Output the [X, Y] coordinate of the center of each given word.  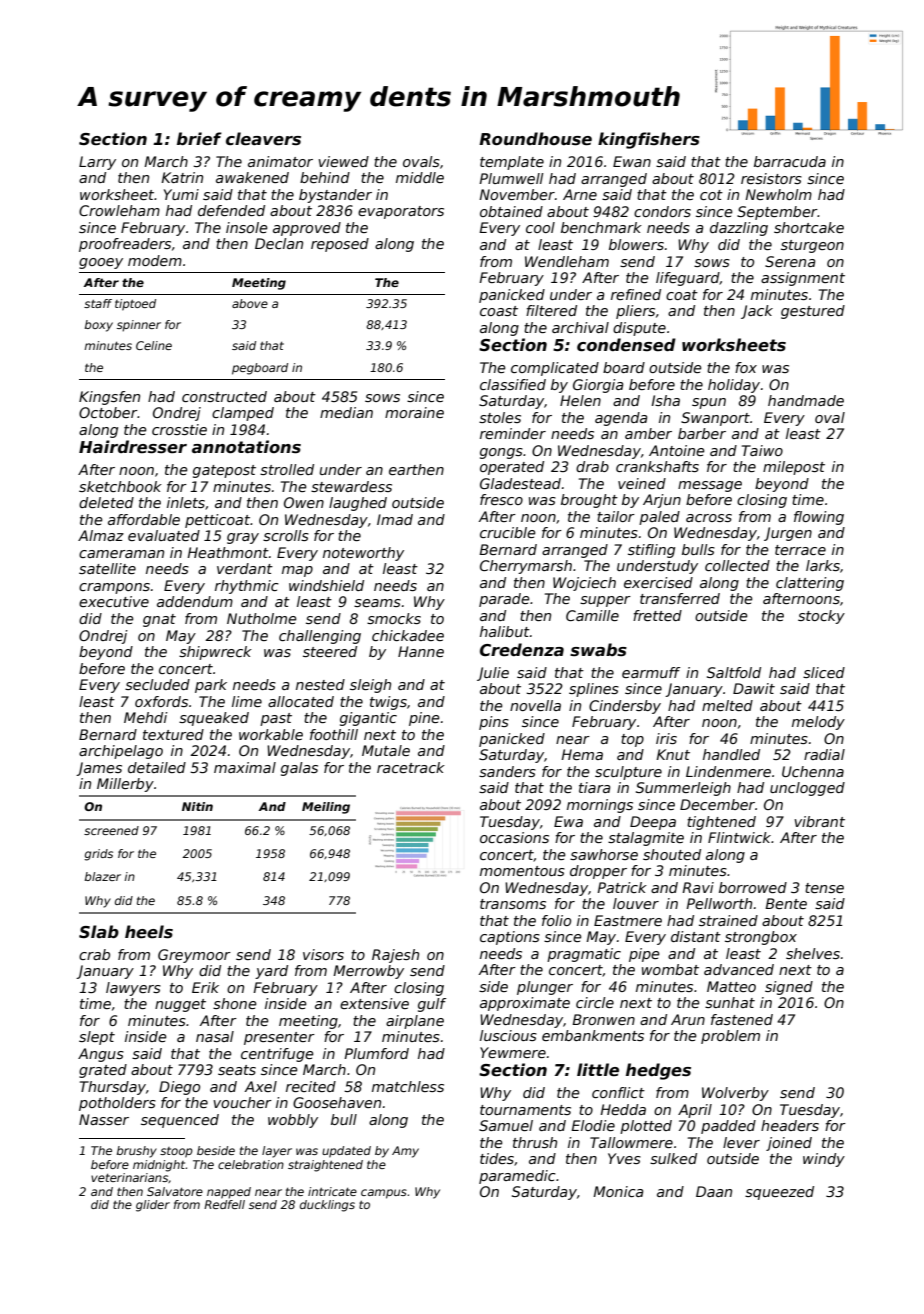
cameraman [121, 554]
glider [153, 1206]
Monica [618, 1191]
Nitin [197, 806]
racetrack [411, 767]
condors [662, 211]
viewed [343, 161]
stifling [651, 551]
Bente [786, 903]
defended [231, 210]
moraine [414, 412]
